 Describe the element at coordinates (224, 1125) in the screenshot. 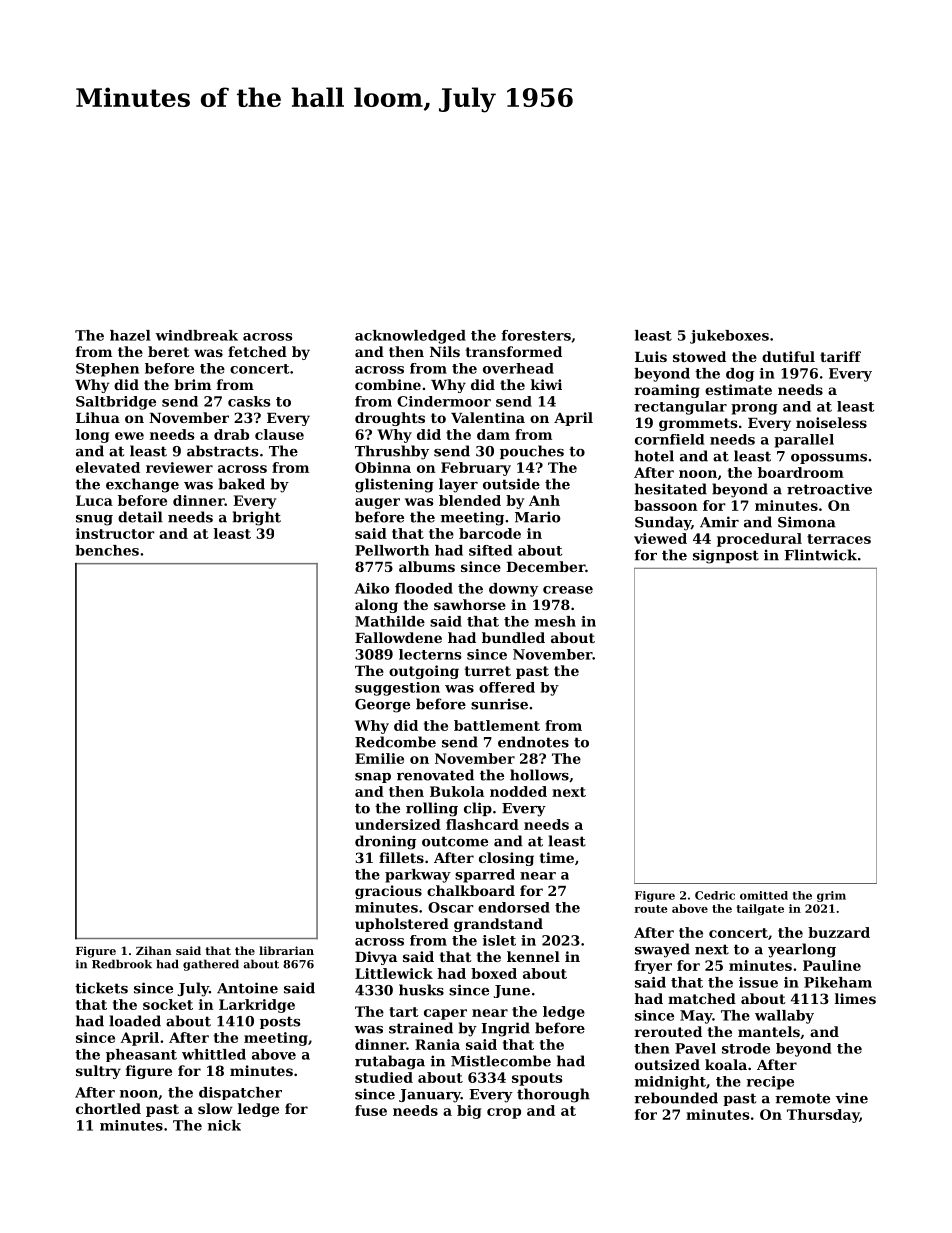

I see `nick` at that location.
